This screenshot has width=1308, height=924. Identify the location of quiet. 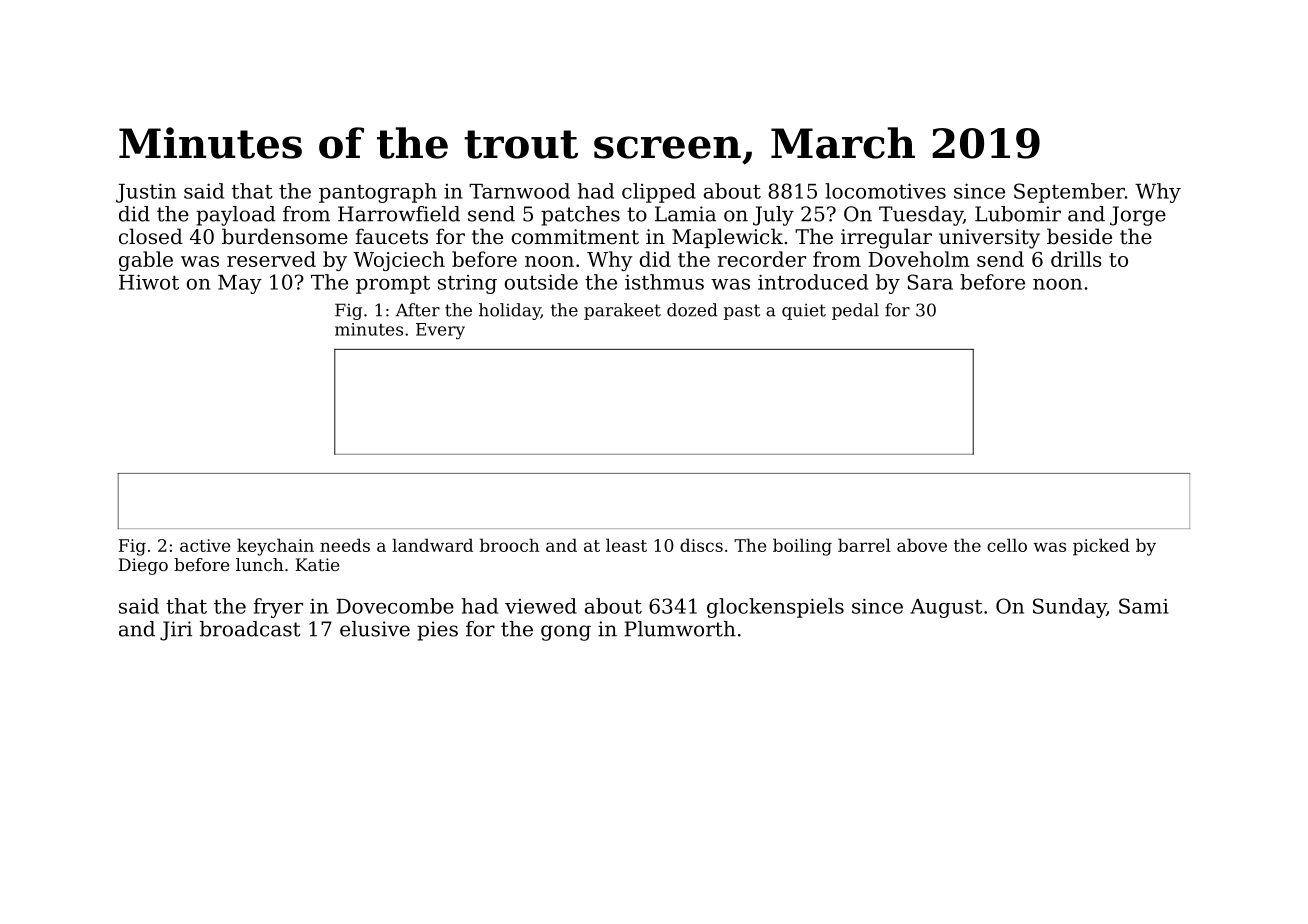
(804, 312).
